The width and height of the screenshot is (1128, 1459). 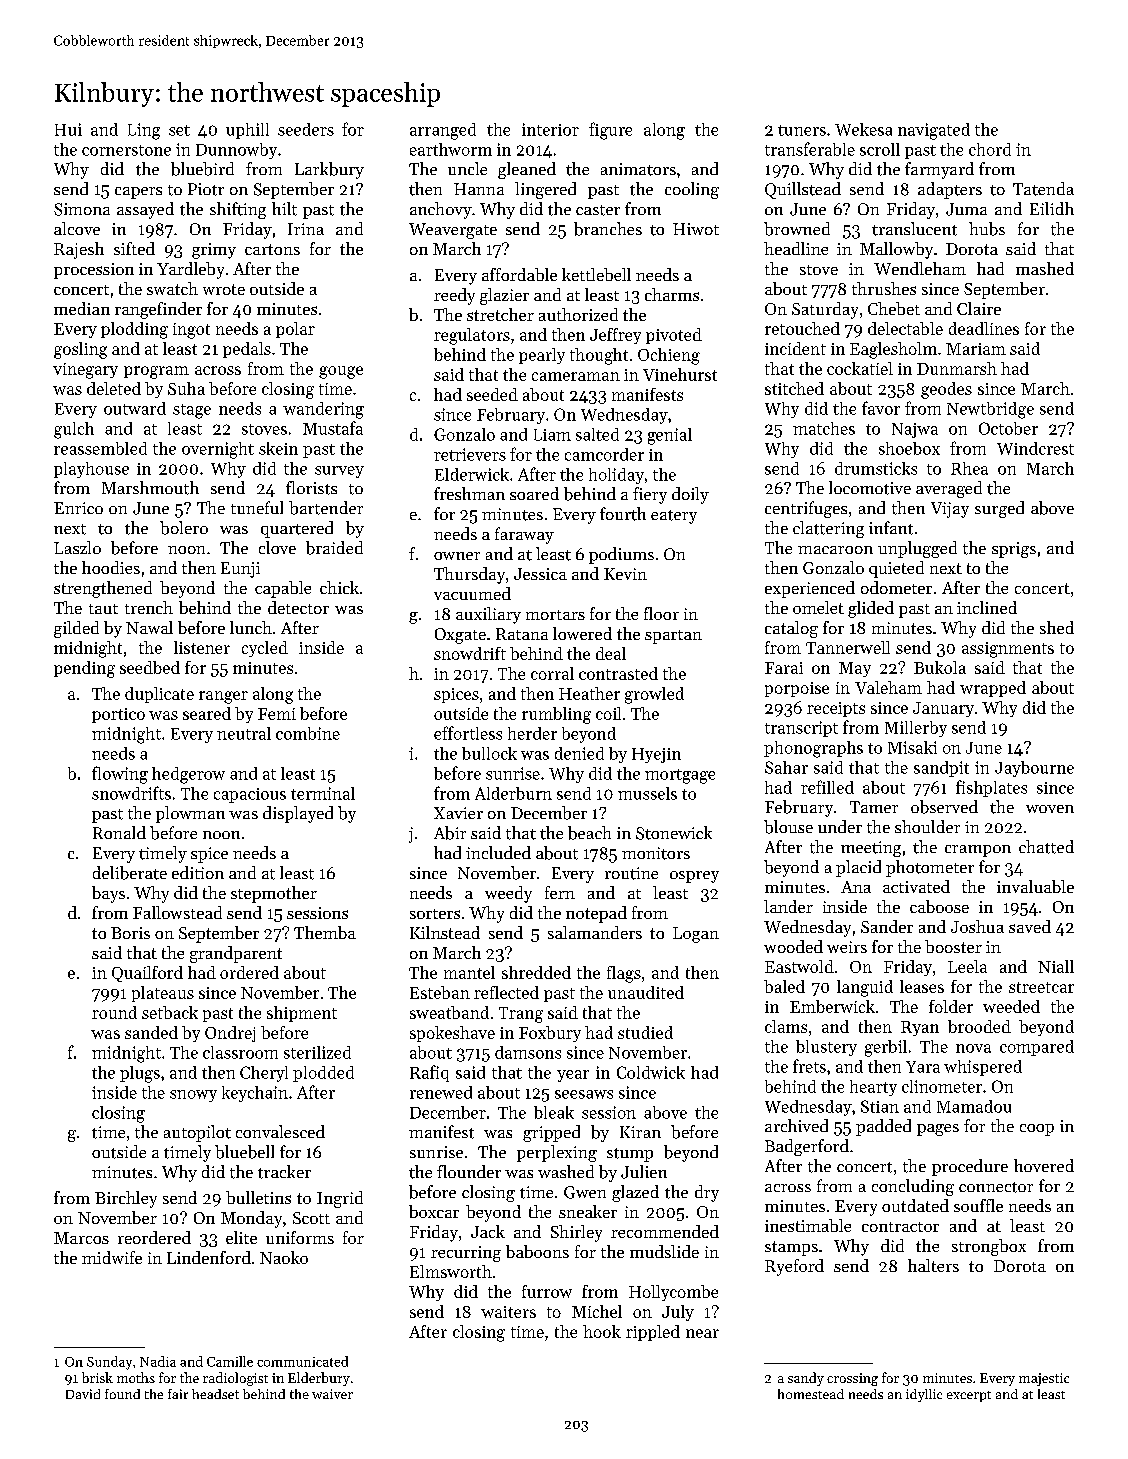 What do you see at coordinates (74, 430) in the screenshot?
I see `gulch` at bounding box center [74, 430].
